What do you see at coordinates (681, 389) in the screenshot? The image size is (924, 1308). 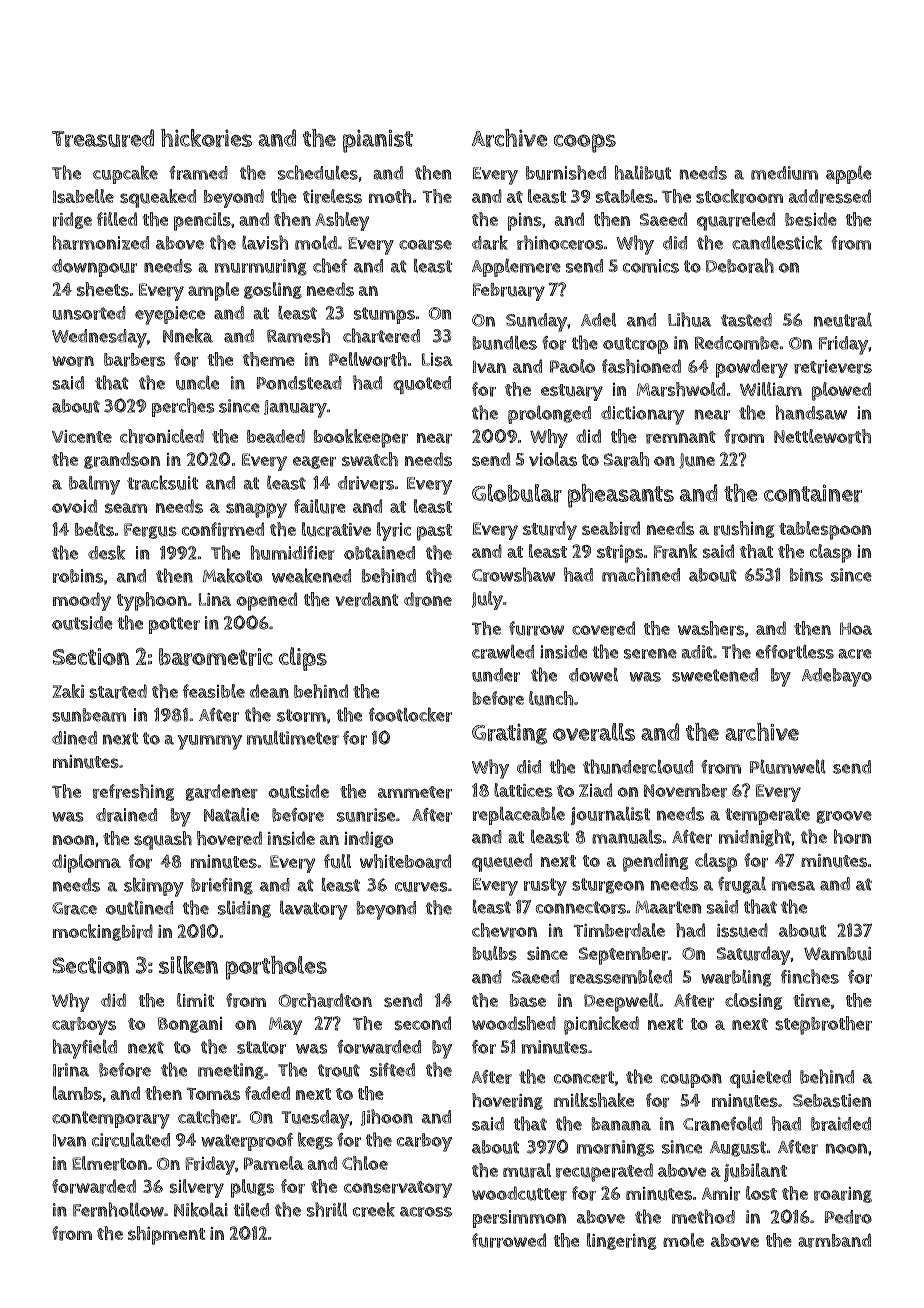 I see `Marshwold` at bounding box center [681, 389].
